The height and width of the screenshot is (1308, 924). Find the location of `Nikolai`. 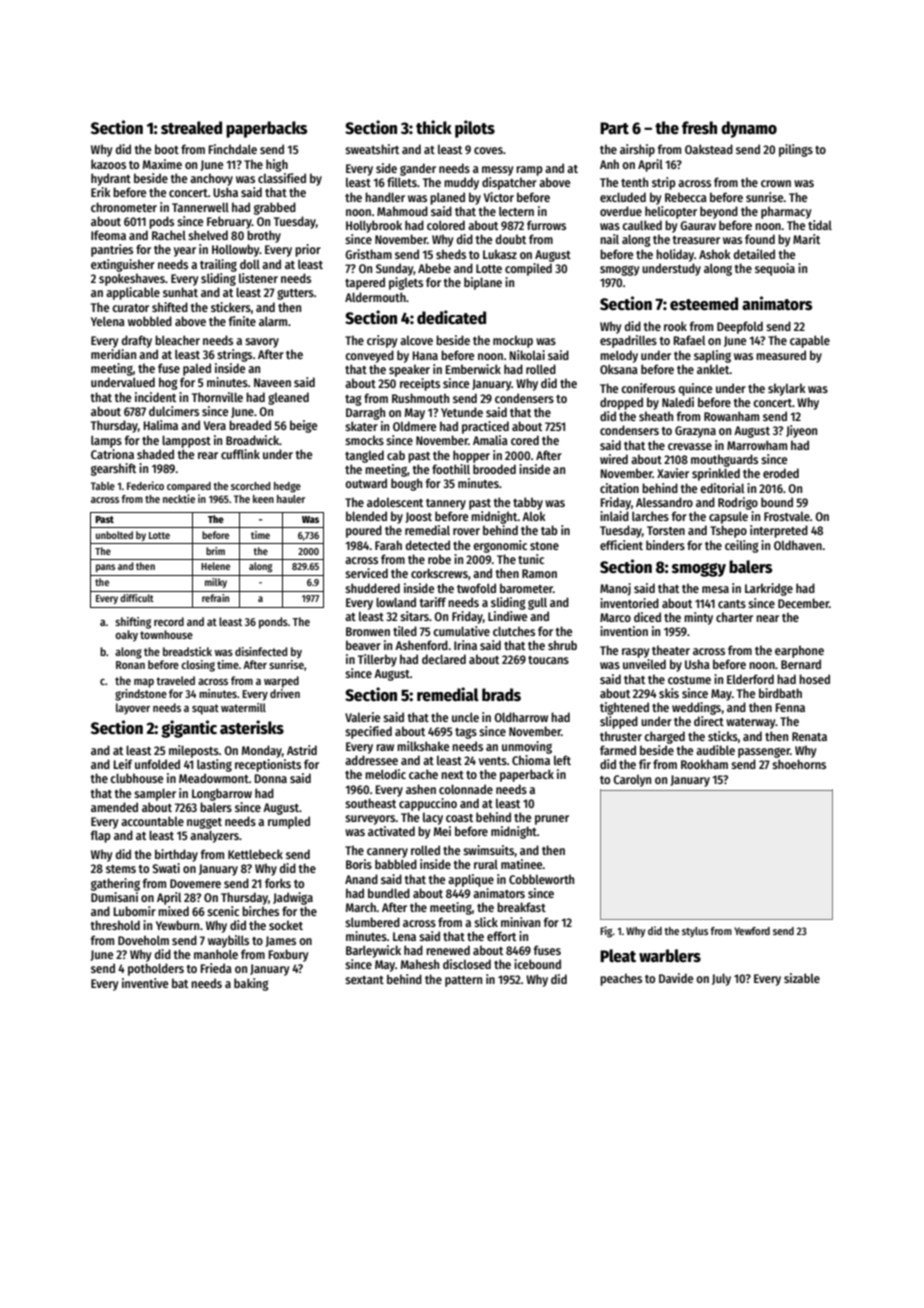

Nikolai is located at coordinates (527, 355).
